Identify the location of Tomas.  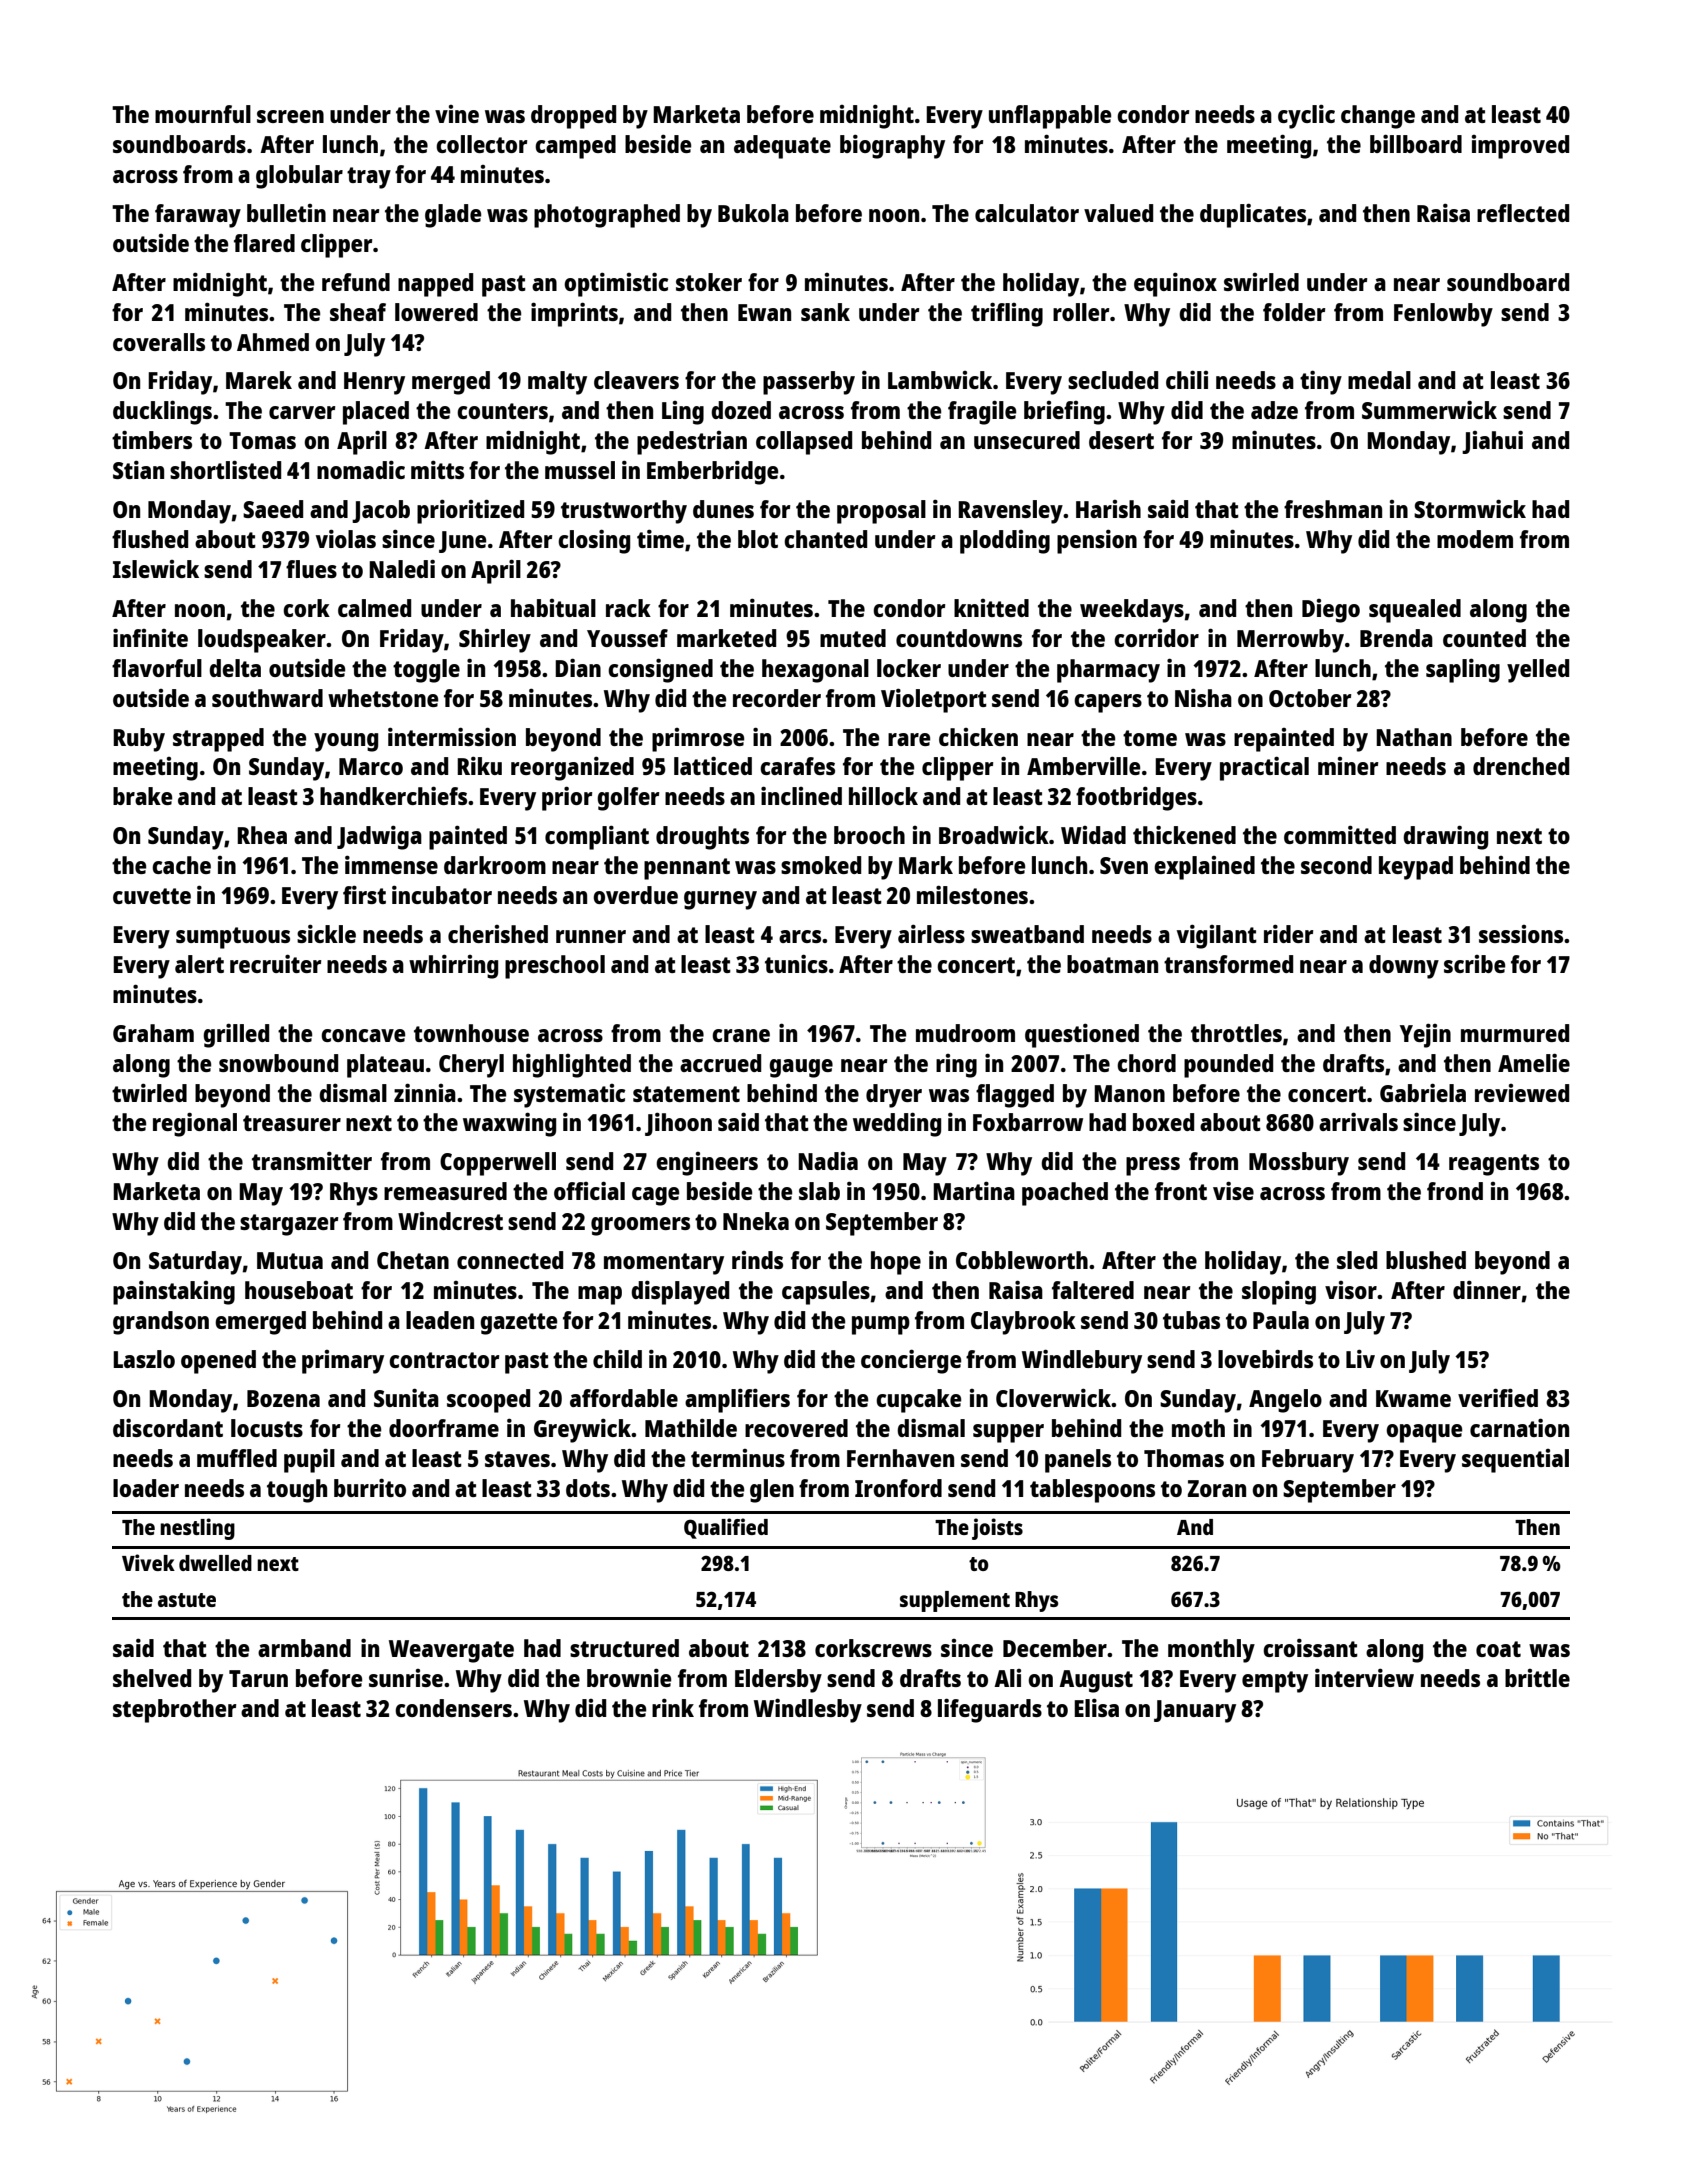
(262, 440).
